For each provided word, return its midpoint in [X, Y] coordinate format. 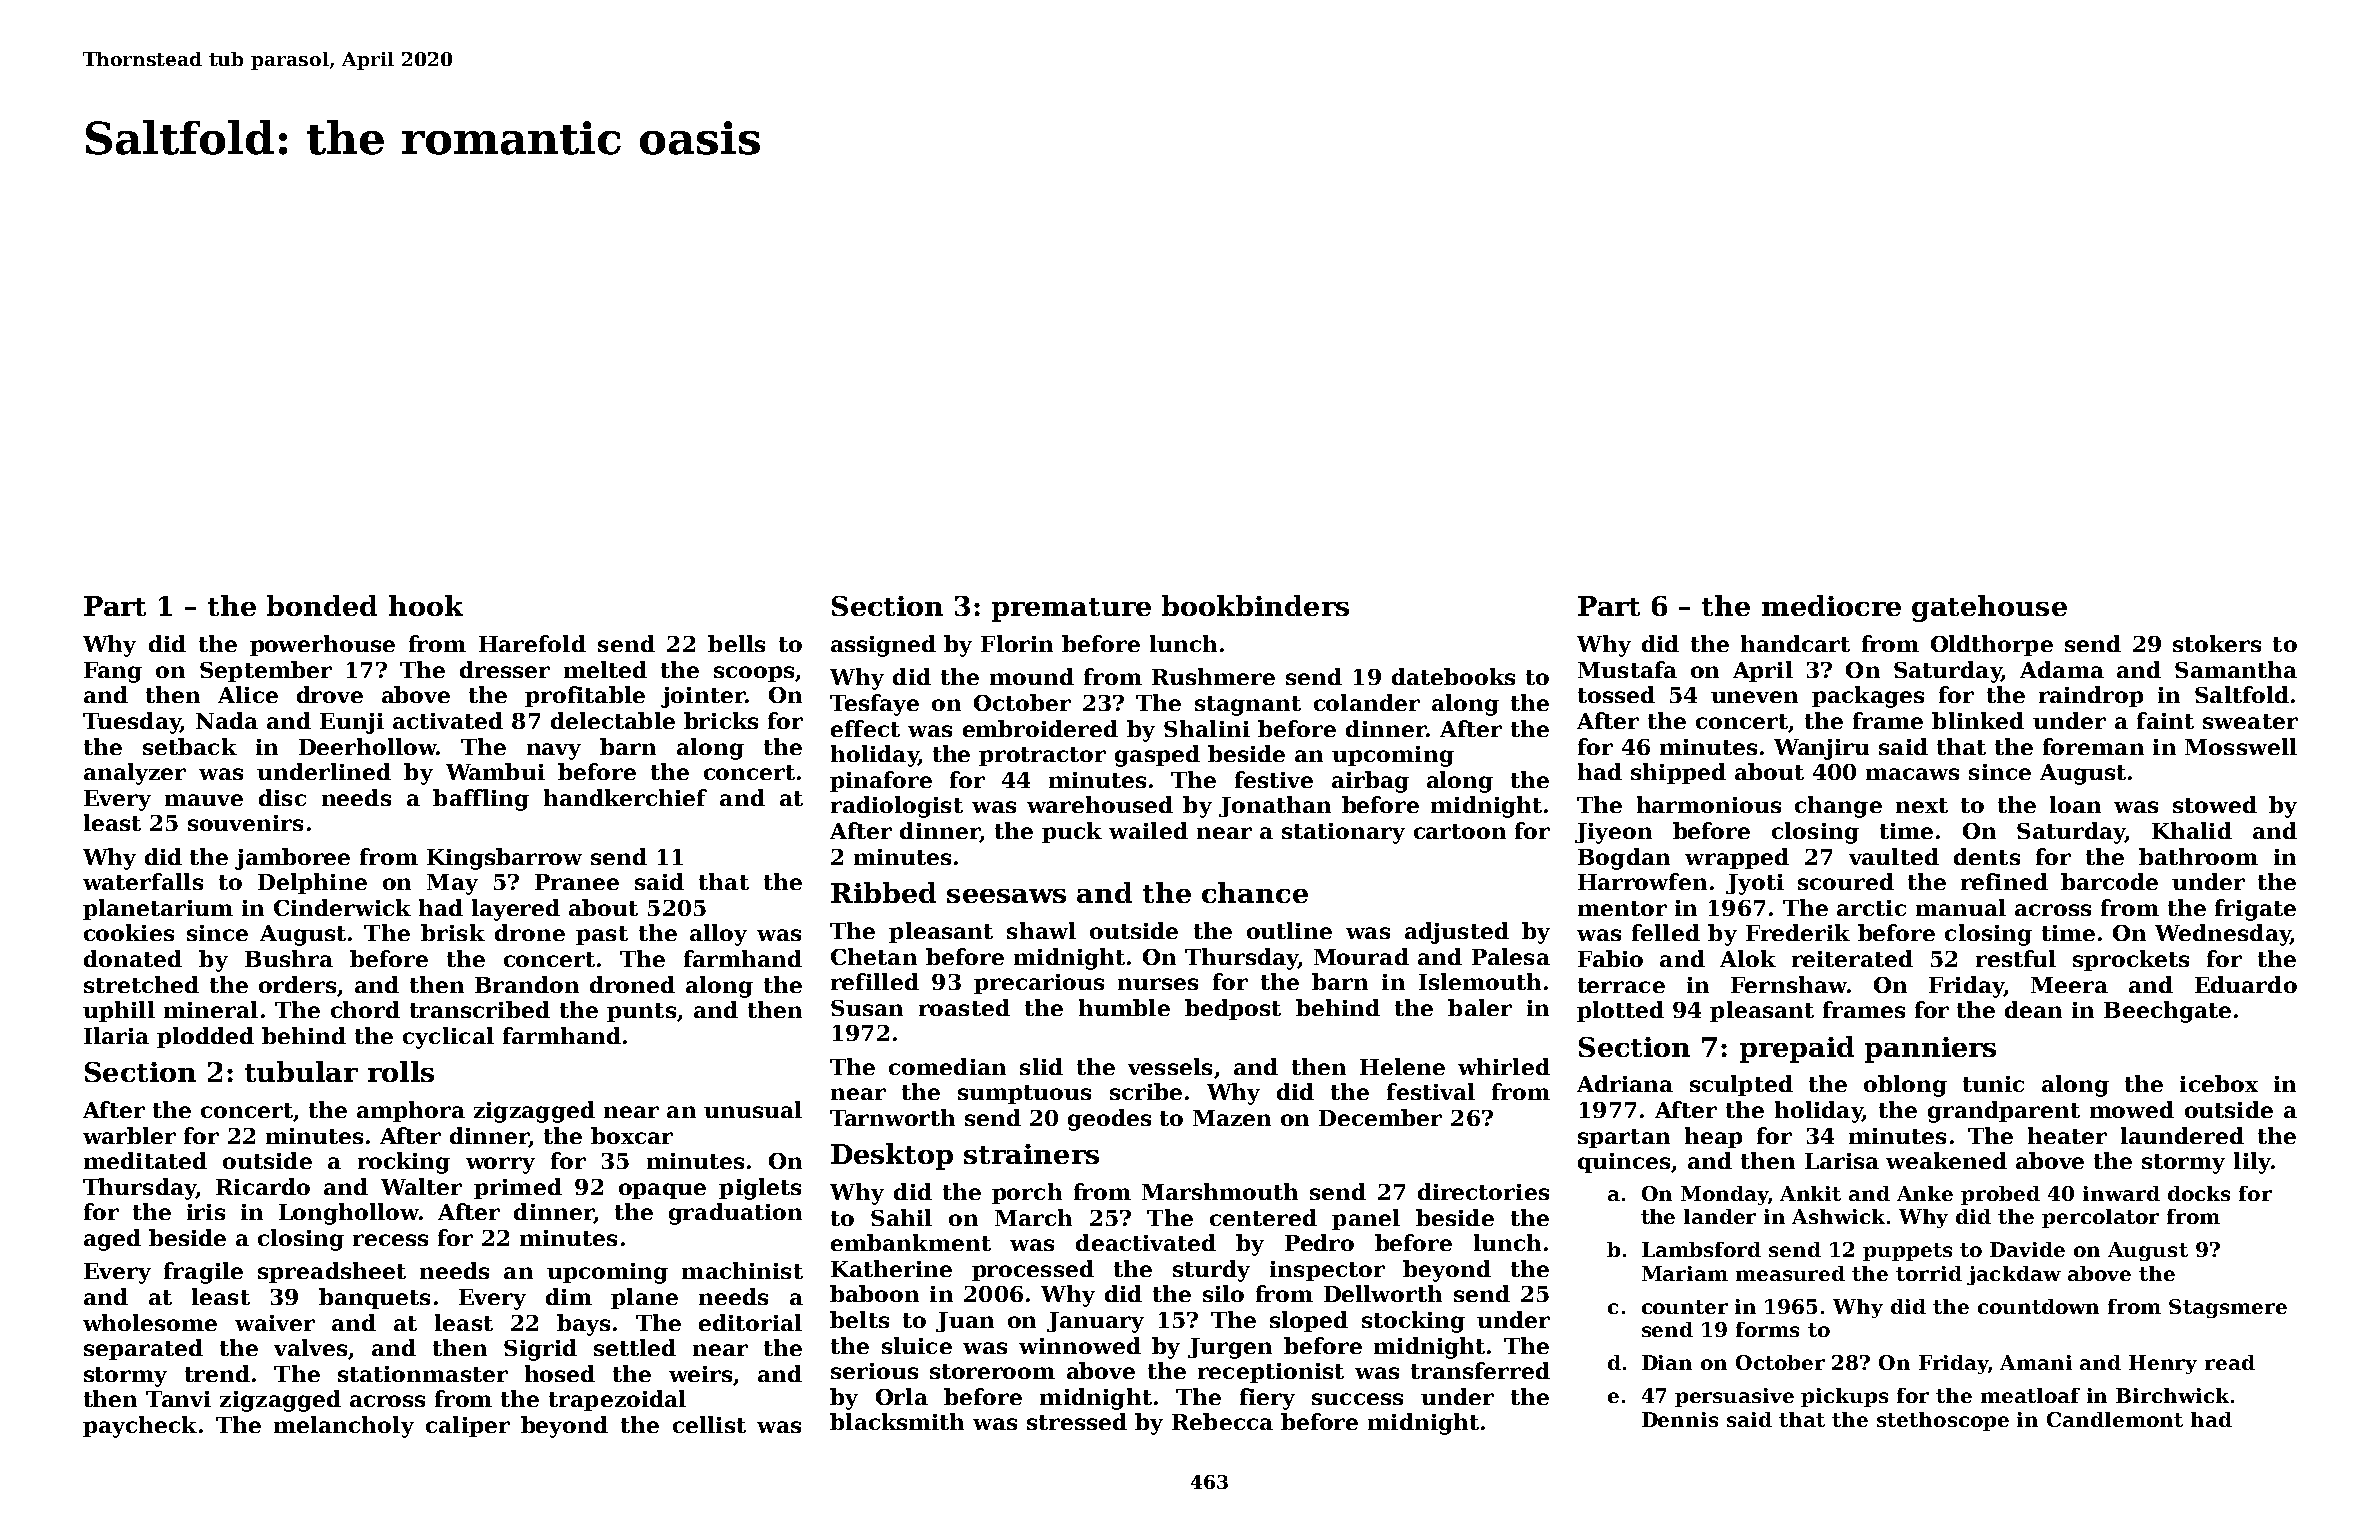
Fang [113, 672]
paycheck [140, 1427]
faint [2165, 720]
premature [1071, 610]
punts [641, 1012]
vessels [1170, 1066]
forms [1767, 1329]
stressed [1077, 1421]
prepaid [1797, 1049]
